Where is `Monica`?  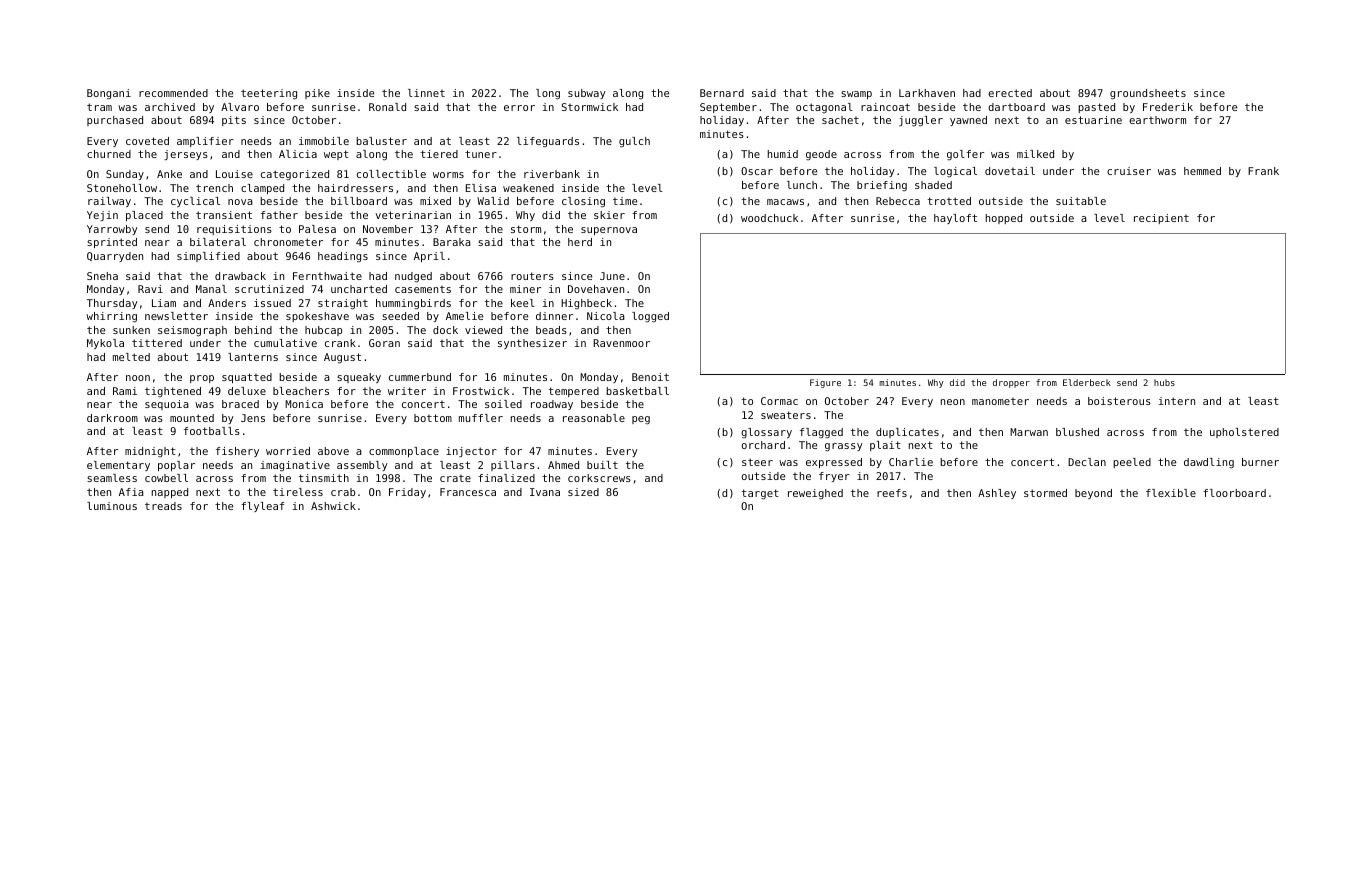
Monica is located at coordinates (304, 404).
